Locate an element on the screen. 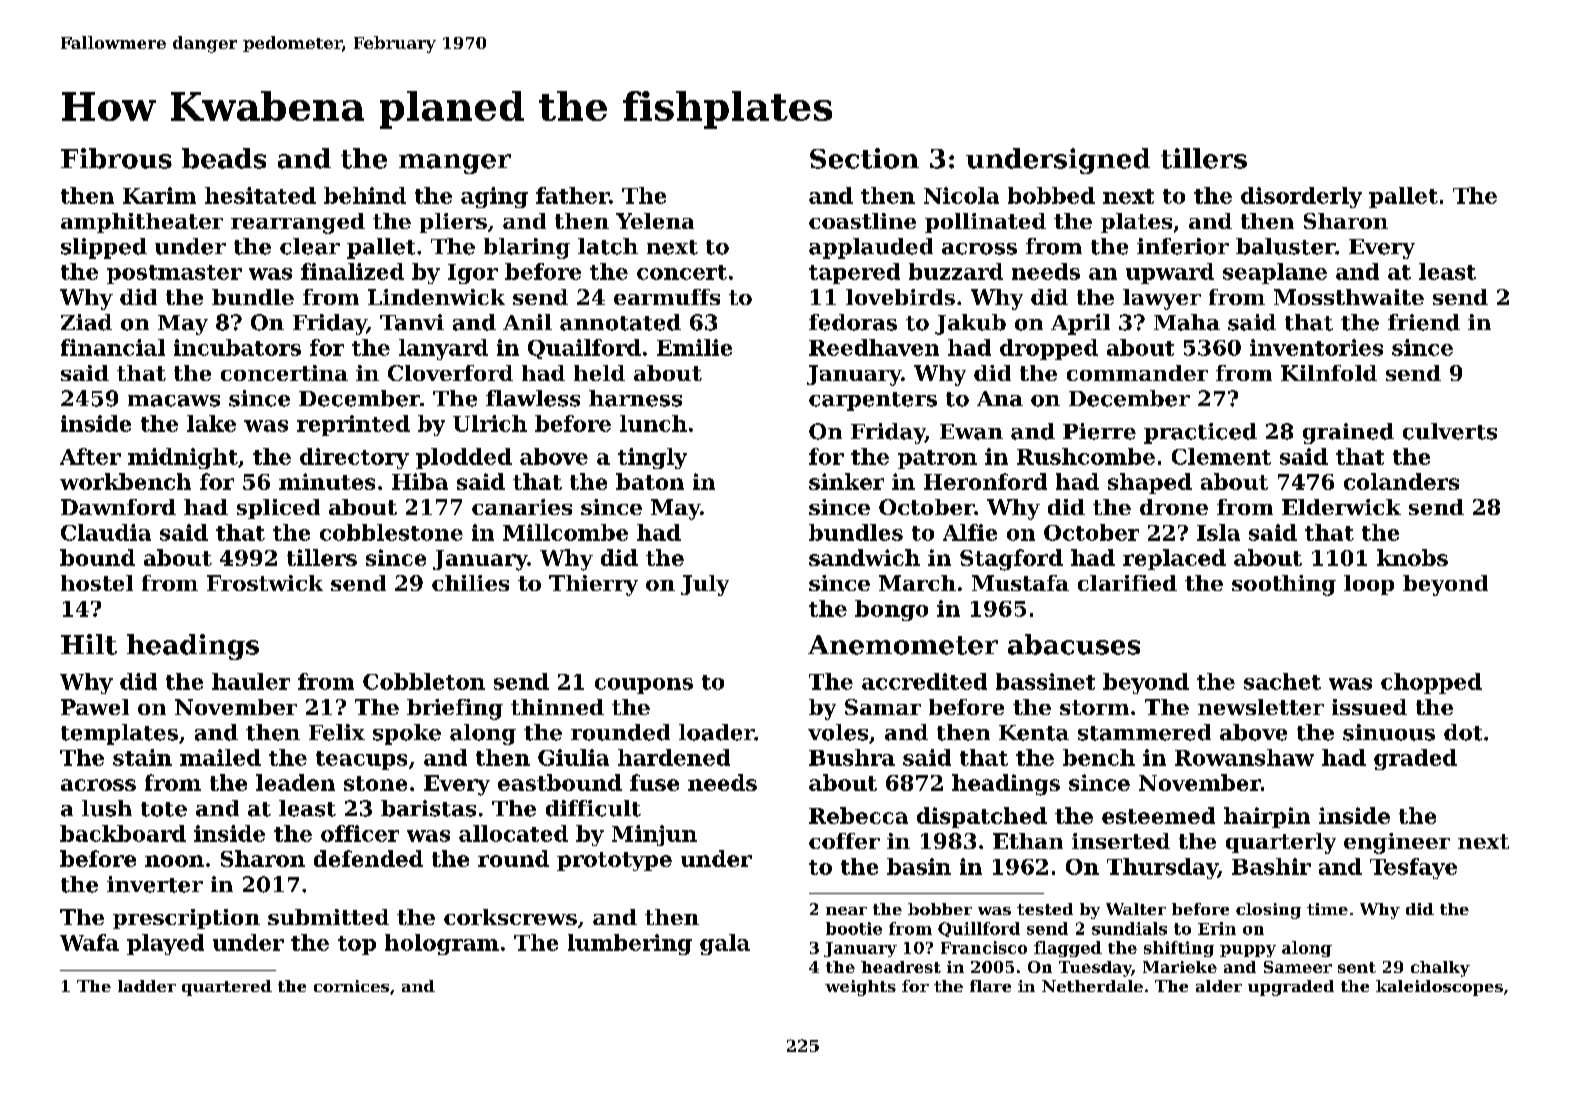 This screenshot has height=1111, width=1571. Isla is located at coordinates (1218, 532).
